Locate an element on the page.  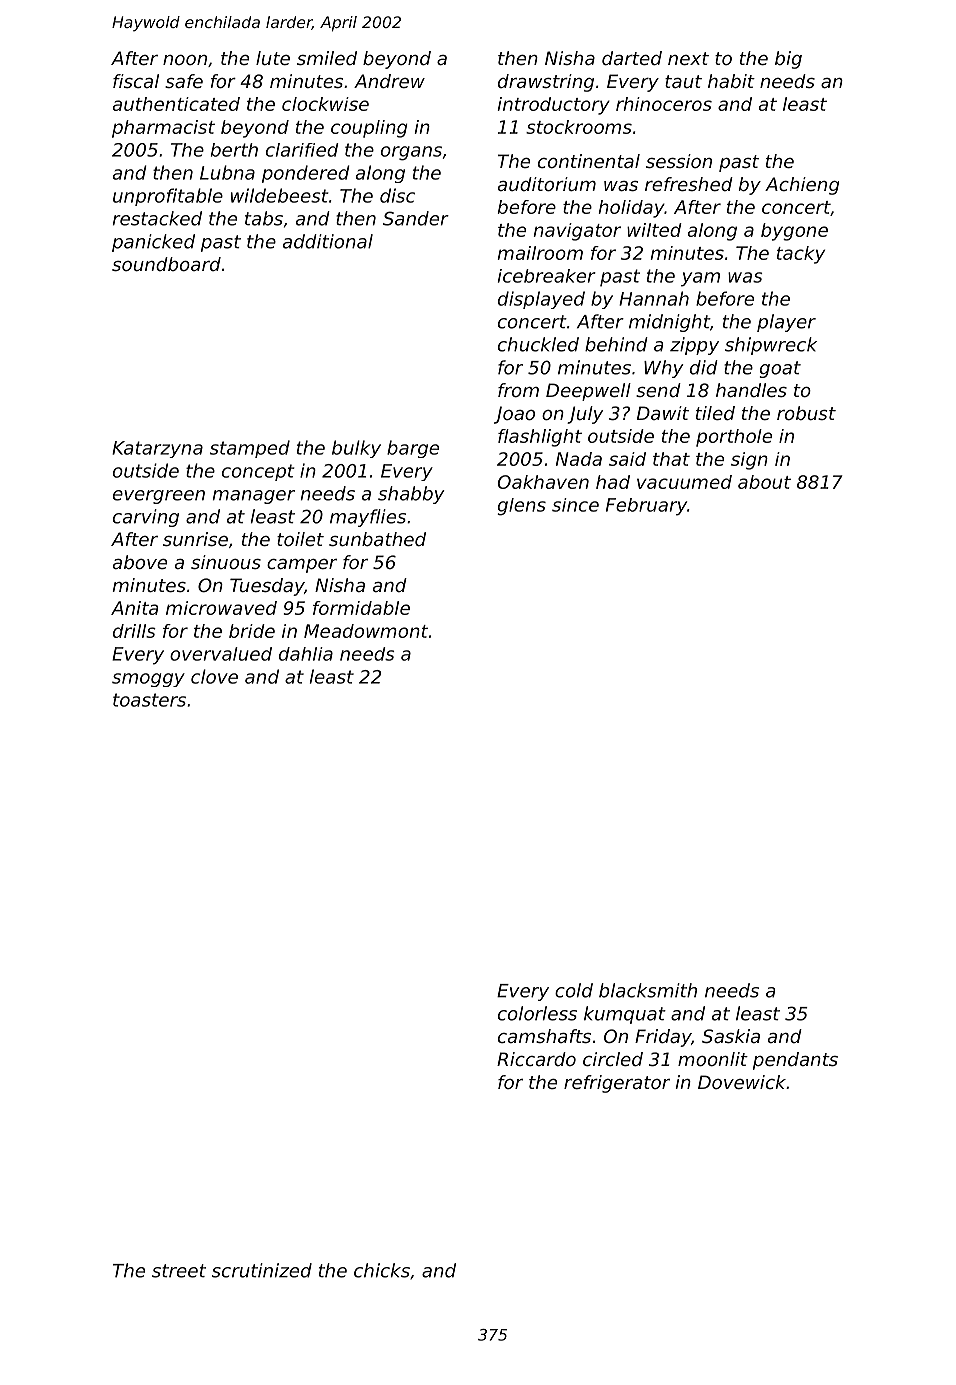
Meadowmont is located at coordinates (366, 631).
